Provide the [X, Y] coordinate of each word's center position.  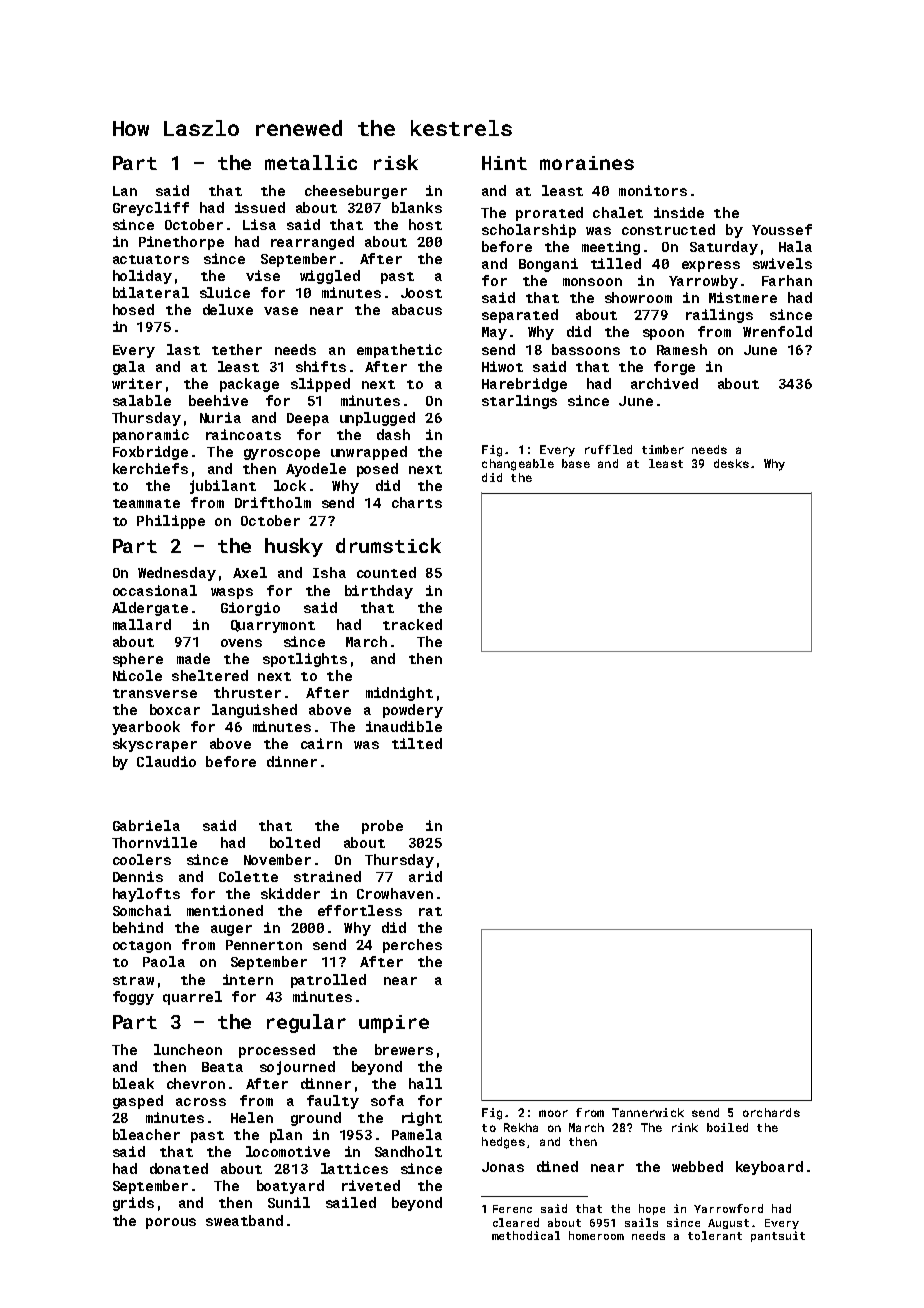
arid [425, 876]
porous [171, 1223]
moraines [587, 163]
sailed [351, 1202]
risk [396, 162]
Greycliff [151, 209]
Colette [248, 876]
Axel [250, 572]
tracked [412, 624]
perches [412, 946]
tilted [417, 743]
